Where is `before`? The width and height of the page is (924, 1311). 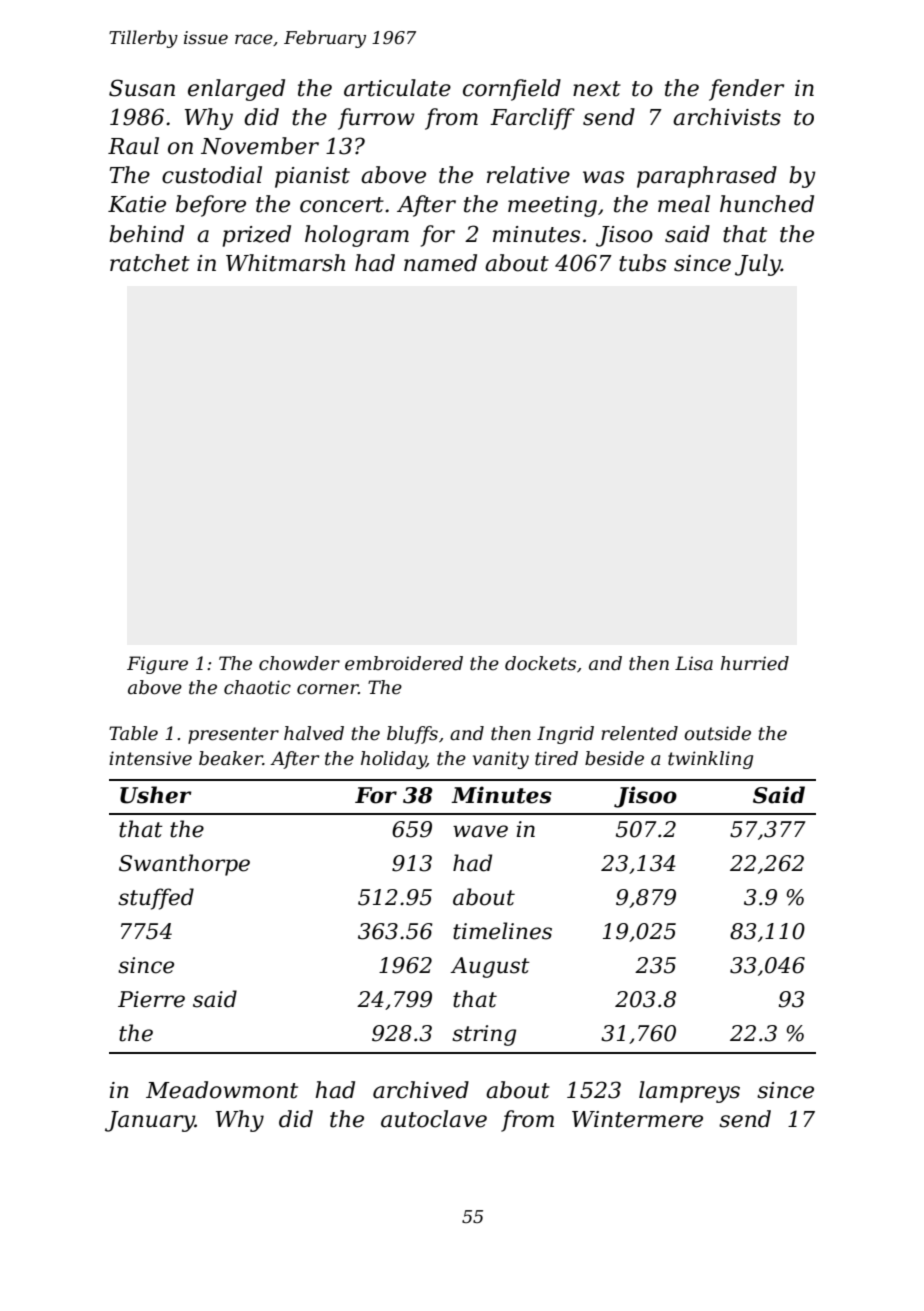
before is located at coordinates (211, 206).
